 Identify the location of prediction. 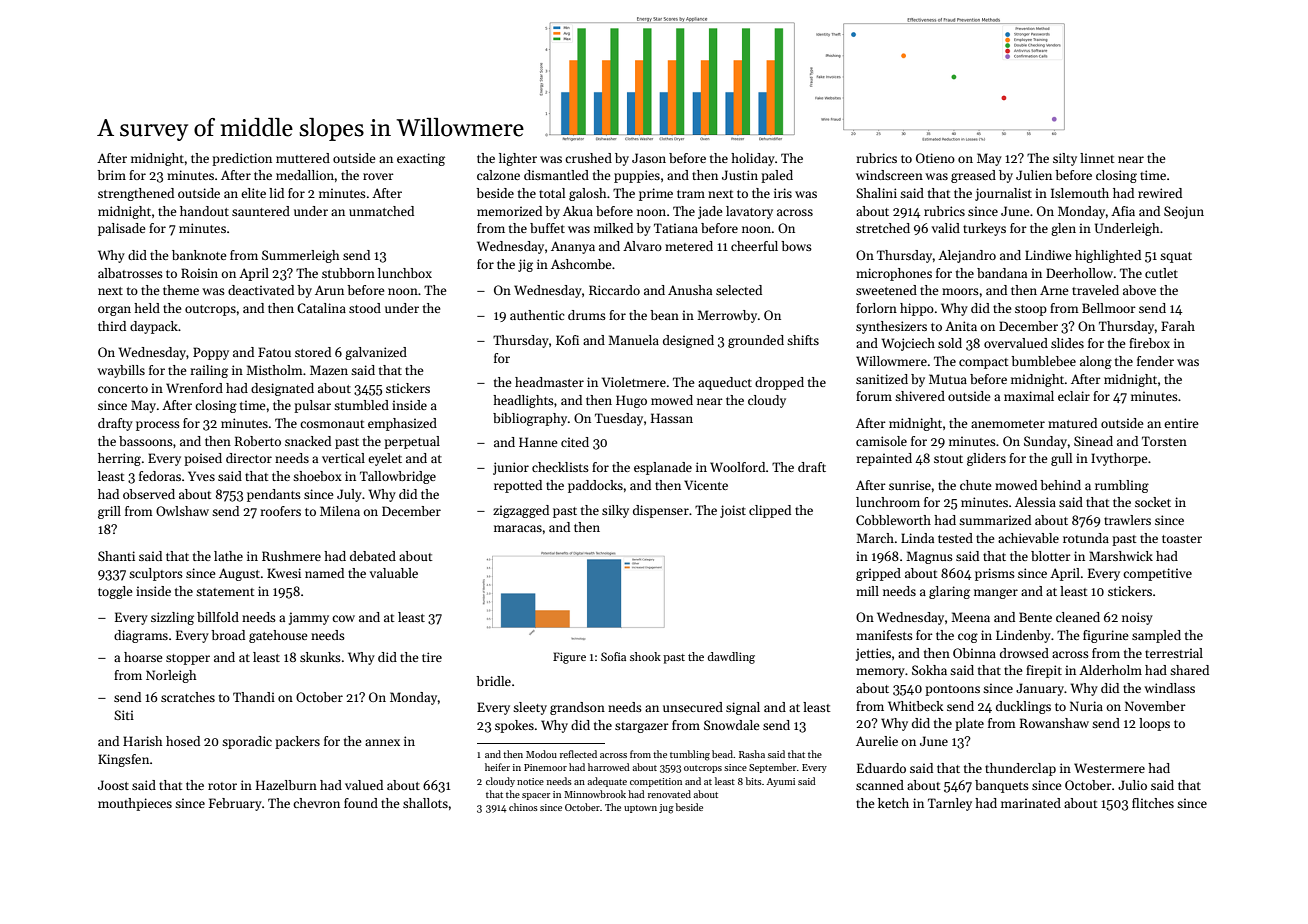
(242, 159).
